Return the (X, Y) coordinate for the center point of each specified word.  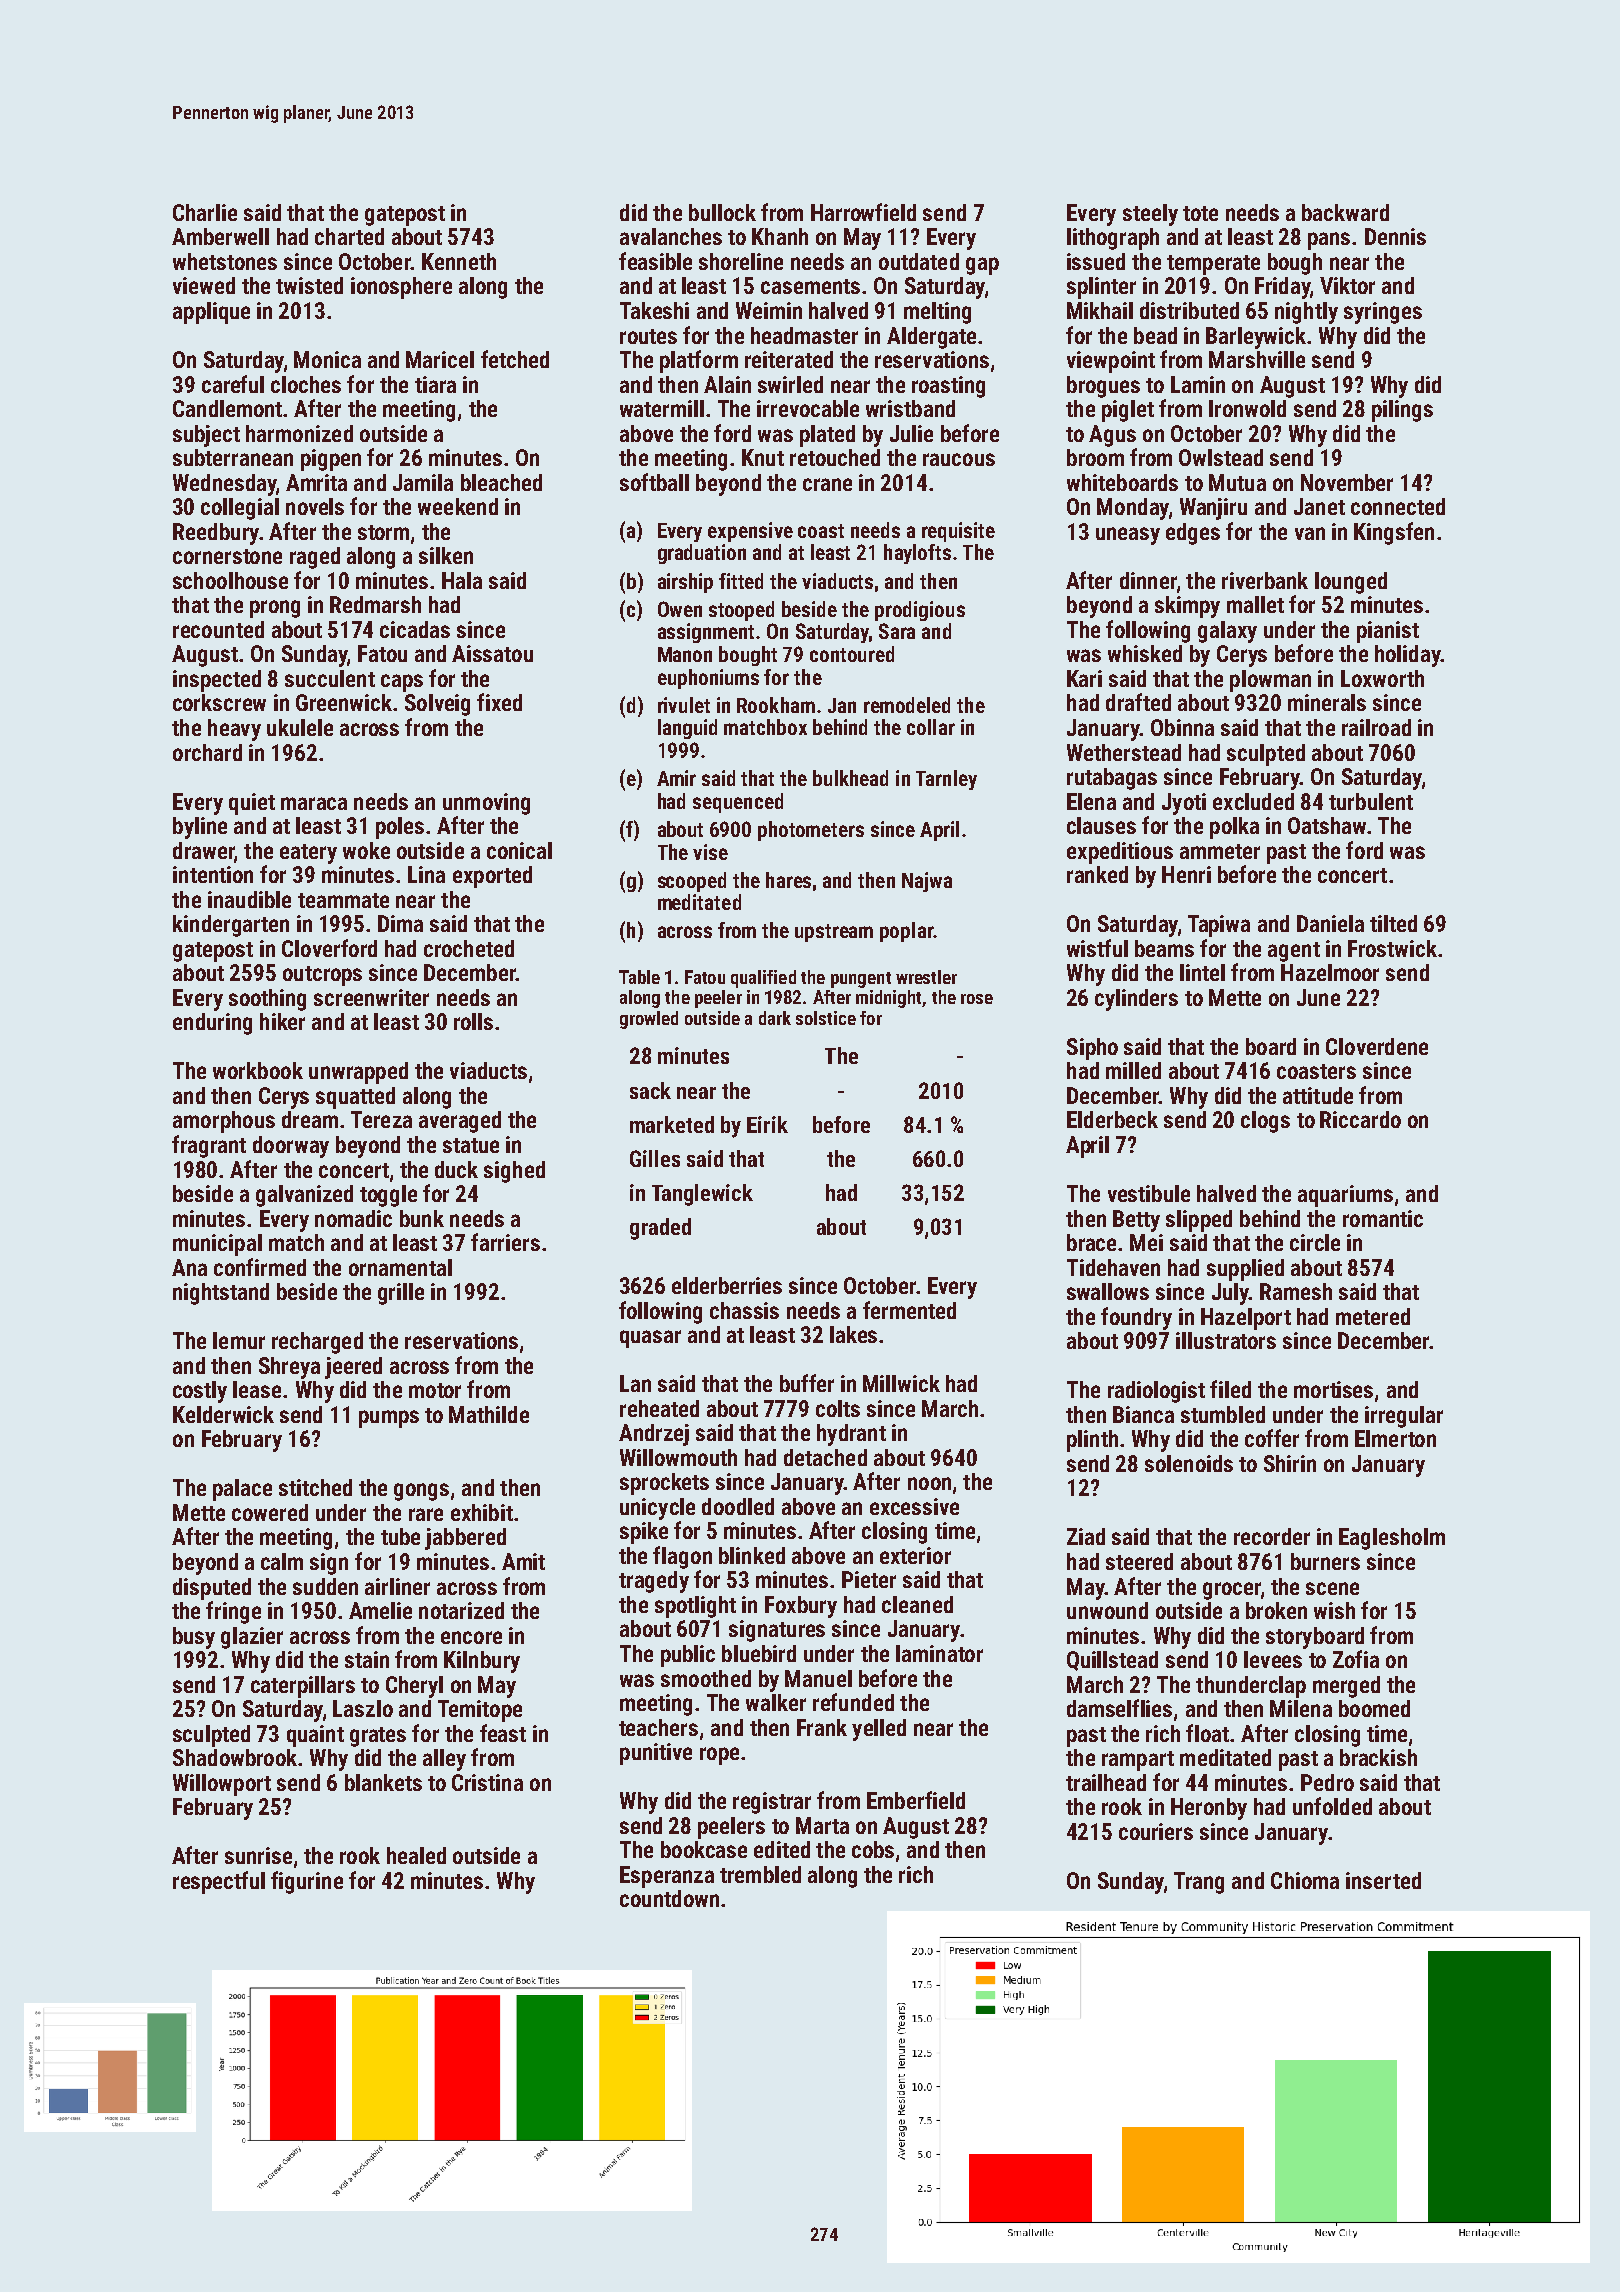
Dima (400, 923)
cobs (873, 1849)
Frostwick (1392, 948)
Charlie (205, 212)
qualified (763, 979)
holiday (1408, 656)
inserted (1383, 1880)
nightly (1306, 313)
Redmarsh (375, 604)
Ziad (1086, 1536)
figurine (307, 1882)
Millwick (901, 1383)
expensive (750, 532)
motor (435, 1390)
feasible (655, 261)
